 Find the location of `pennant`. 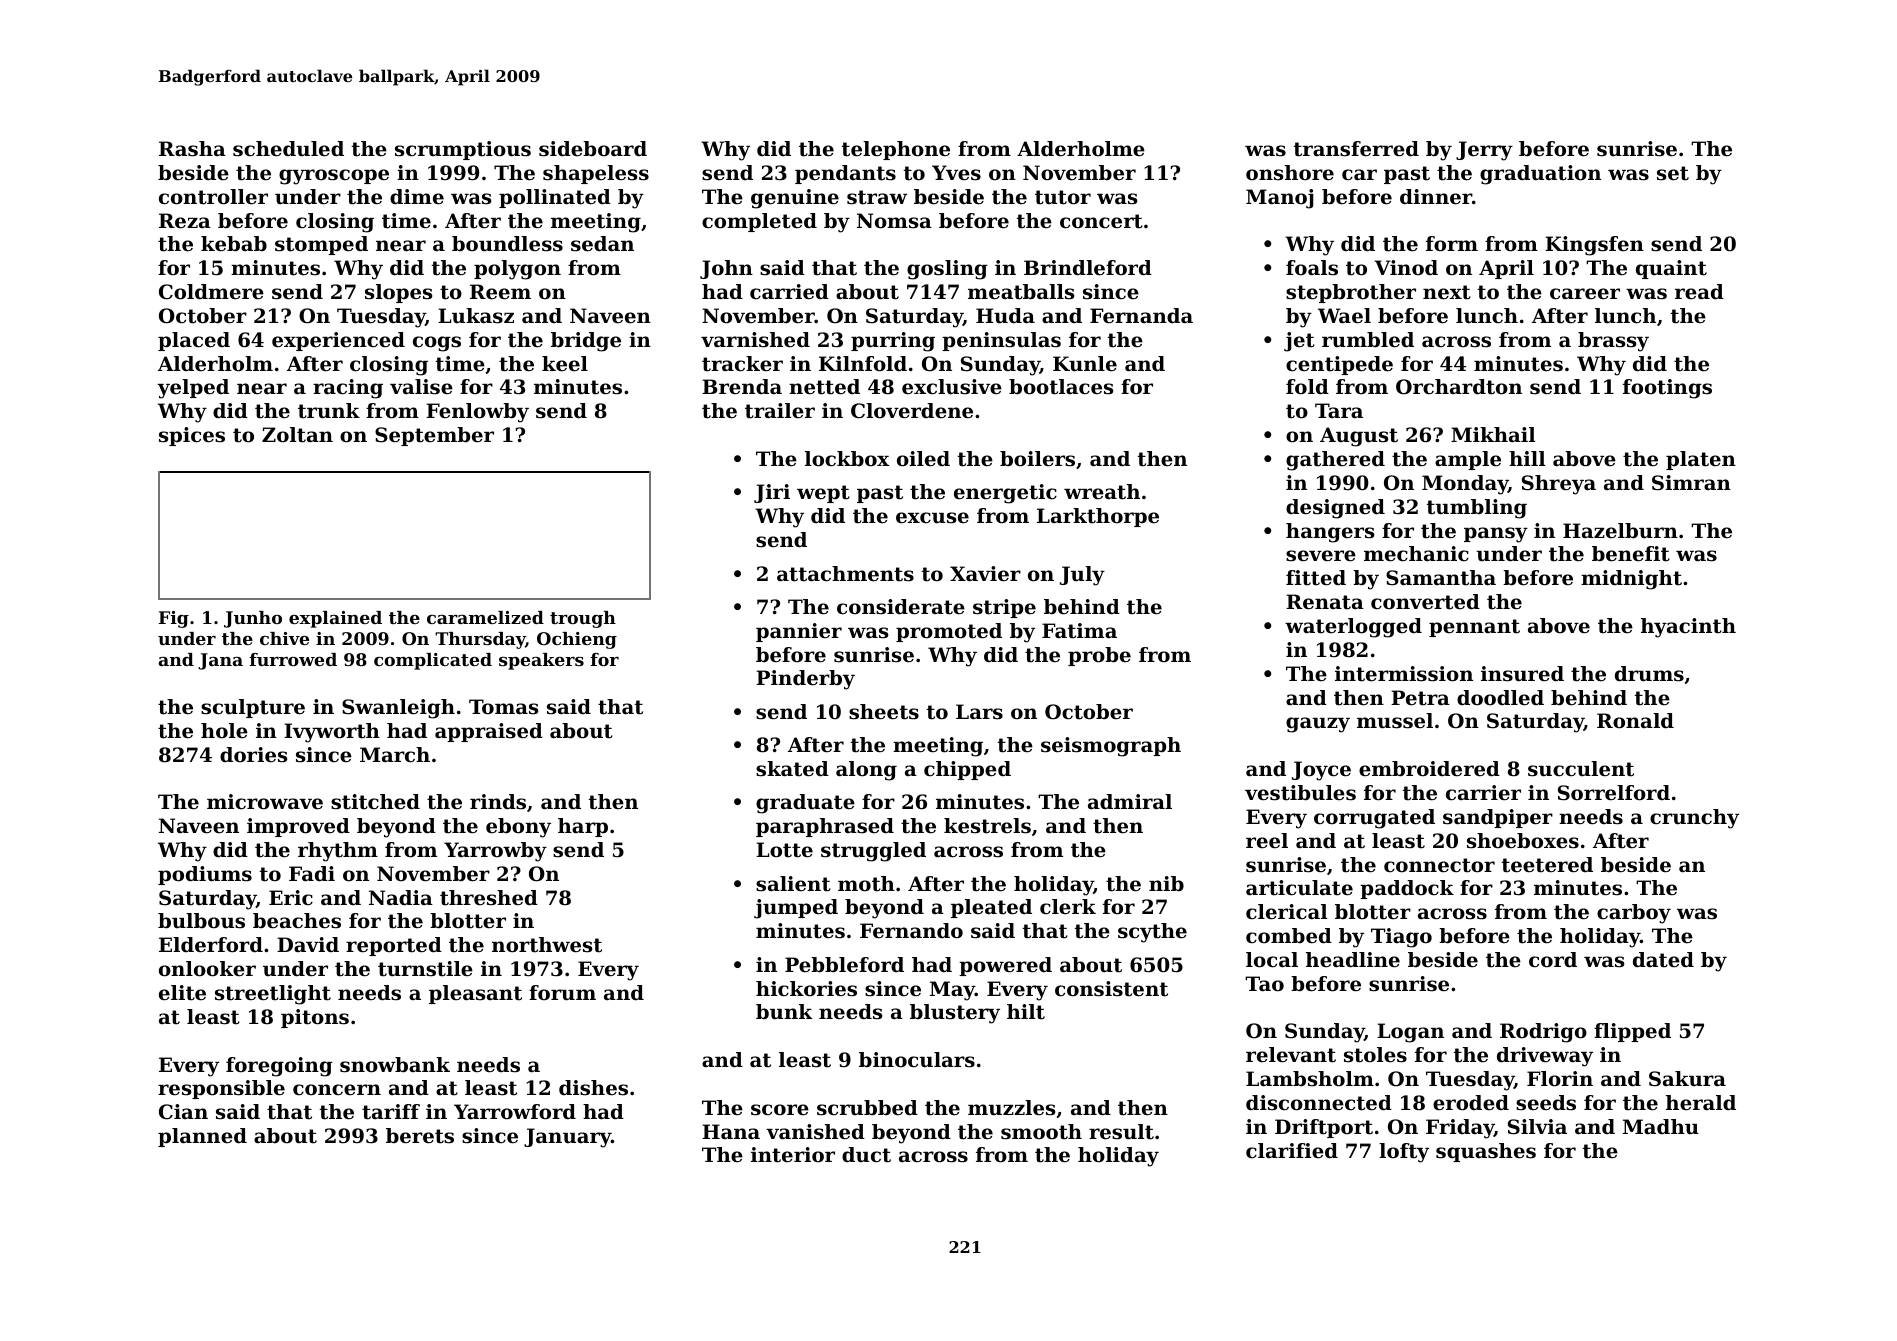

pennant is located at coordinates (1474, 628).
